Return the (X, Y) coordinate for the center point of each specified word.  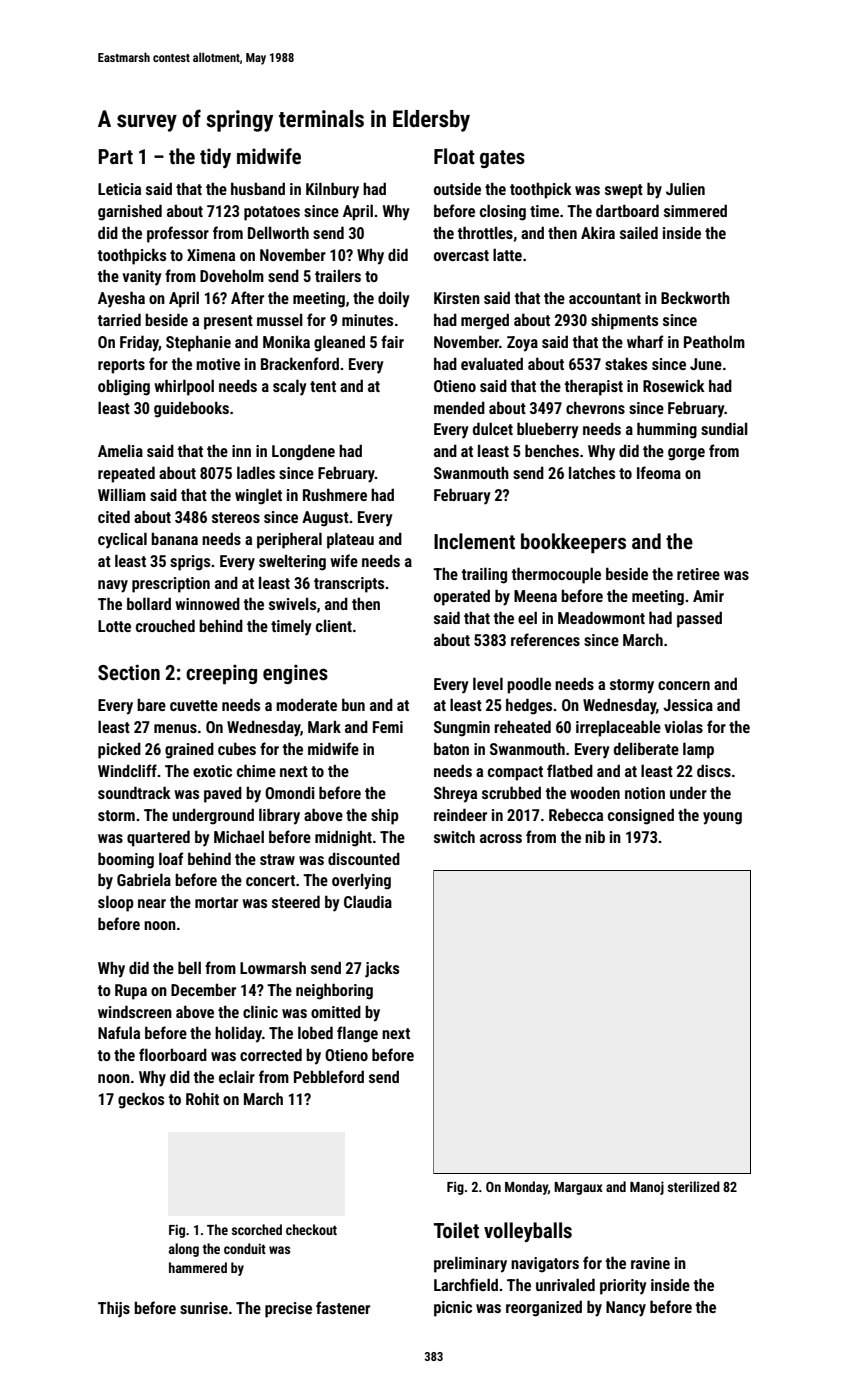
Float (454, 156)
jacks (382, 969)
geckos (141, 1100)
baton (451, 748)
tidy (215, 158)
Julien (685, 188)
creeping (221, 674)
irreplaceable (618, 728)
